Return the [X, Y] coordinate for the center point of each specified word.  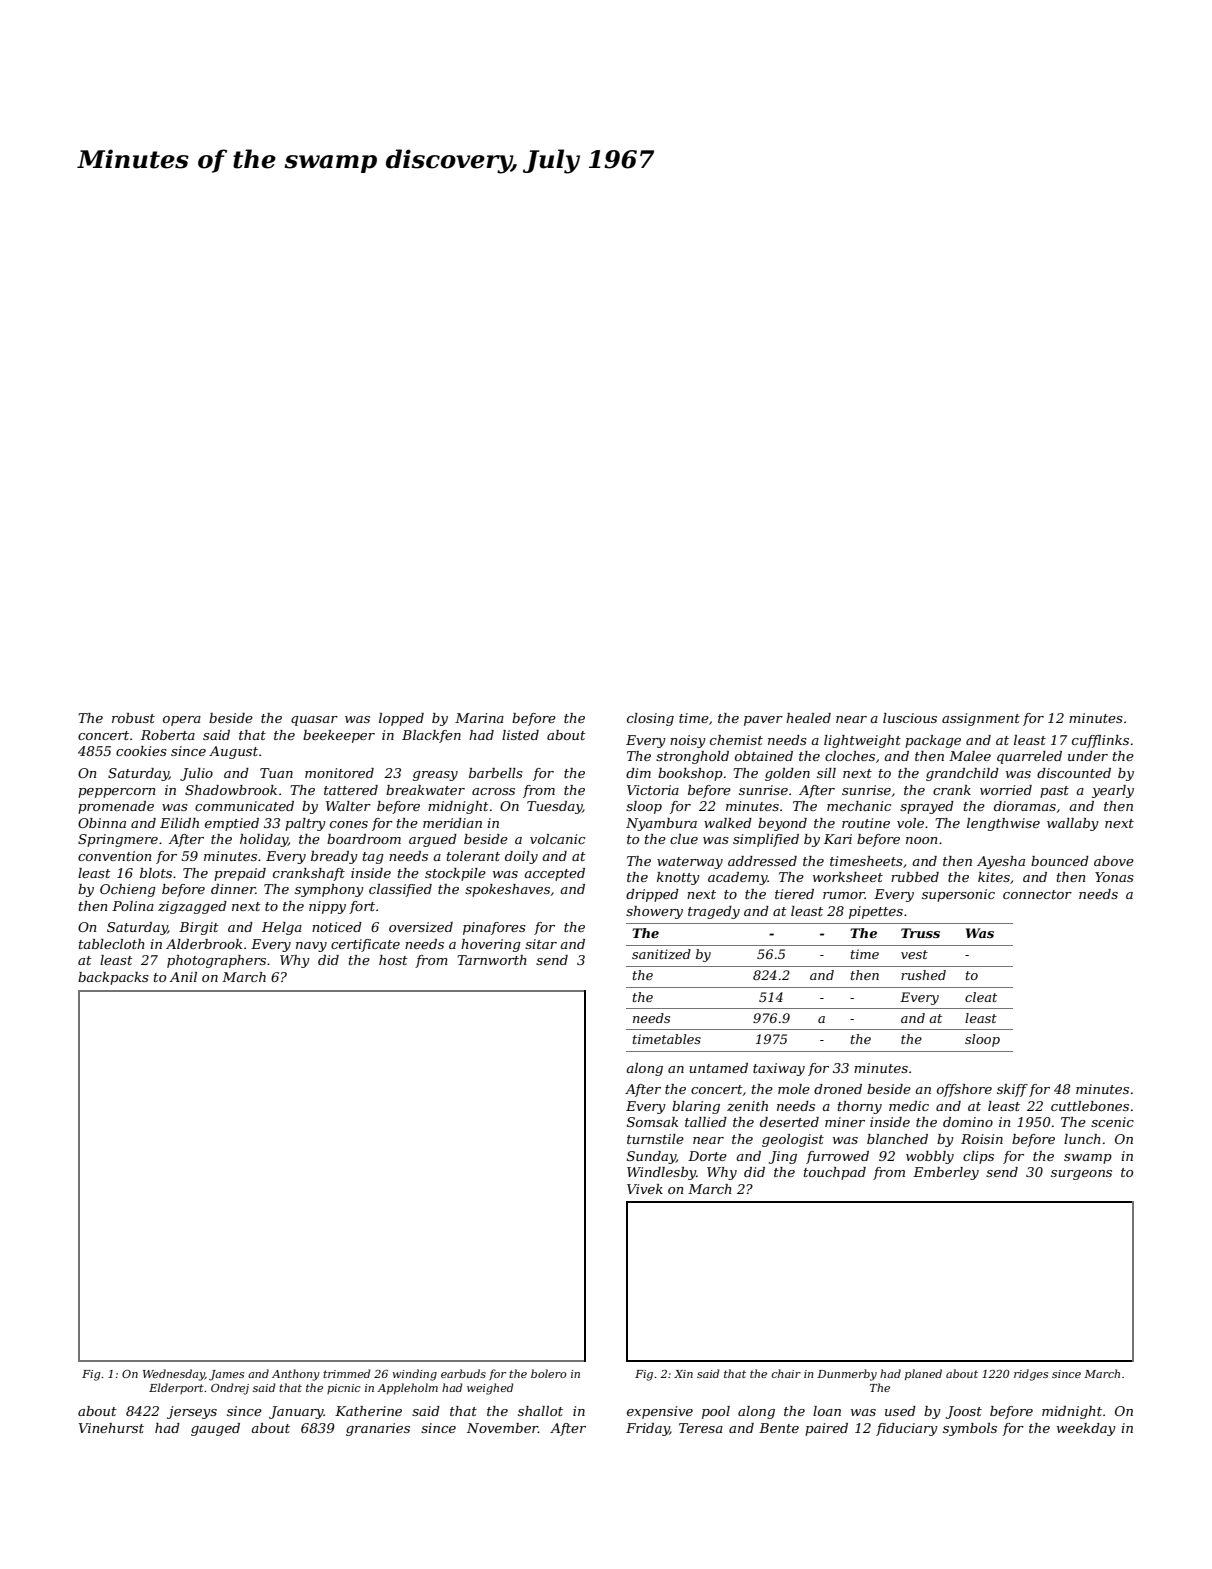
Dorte [707, 1156]
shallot [540, 1411]
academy [738, 878]
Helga [282, 928]
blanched [897, 1139]
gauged [215, 1429]
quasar [314, 721]
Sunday [651, 1157]
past [1054, 792]
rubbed [915, 877]
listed [520, 735]
